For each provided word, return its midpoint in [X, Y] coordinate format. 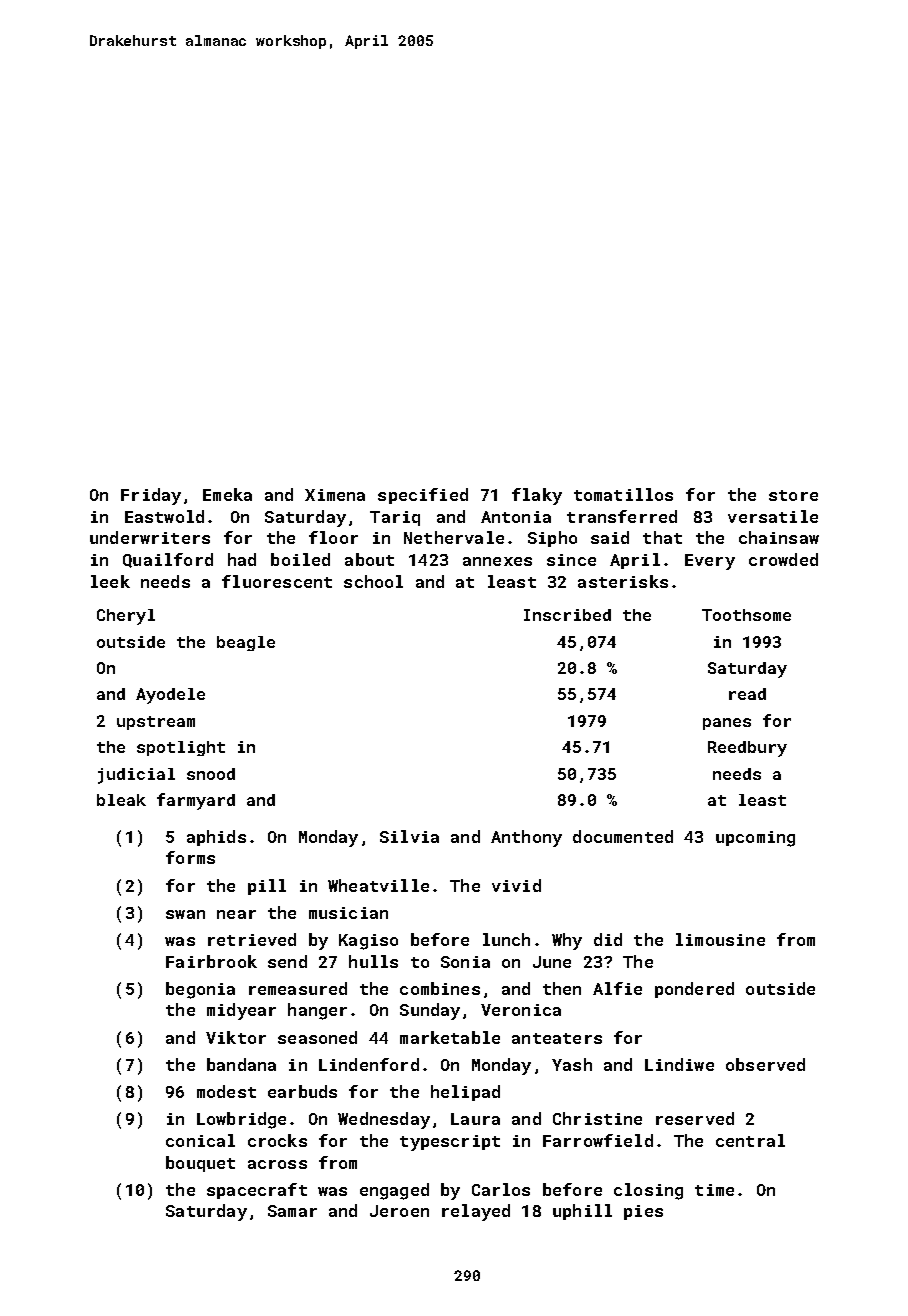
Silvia [409, 836]
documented [623, 836]
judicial [136, 776]
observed [765, 1064]
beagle [246, 643]
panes [727, 724]
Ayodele [170, 696]
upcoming [755, 839]
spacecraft [257, 1191]
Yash [572, 1064]
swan [185, 914]
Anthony [526, 838]
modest [226, 1091]
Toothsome [746, 615]
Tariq [395, 518]
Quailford [168, 560]
